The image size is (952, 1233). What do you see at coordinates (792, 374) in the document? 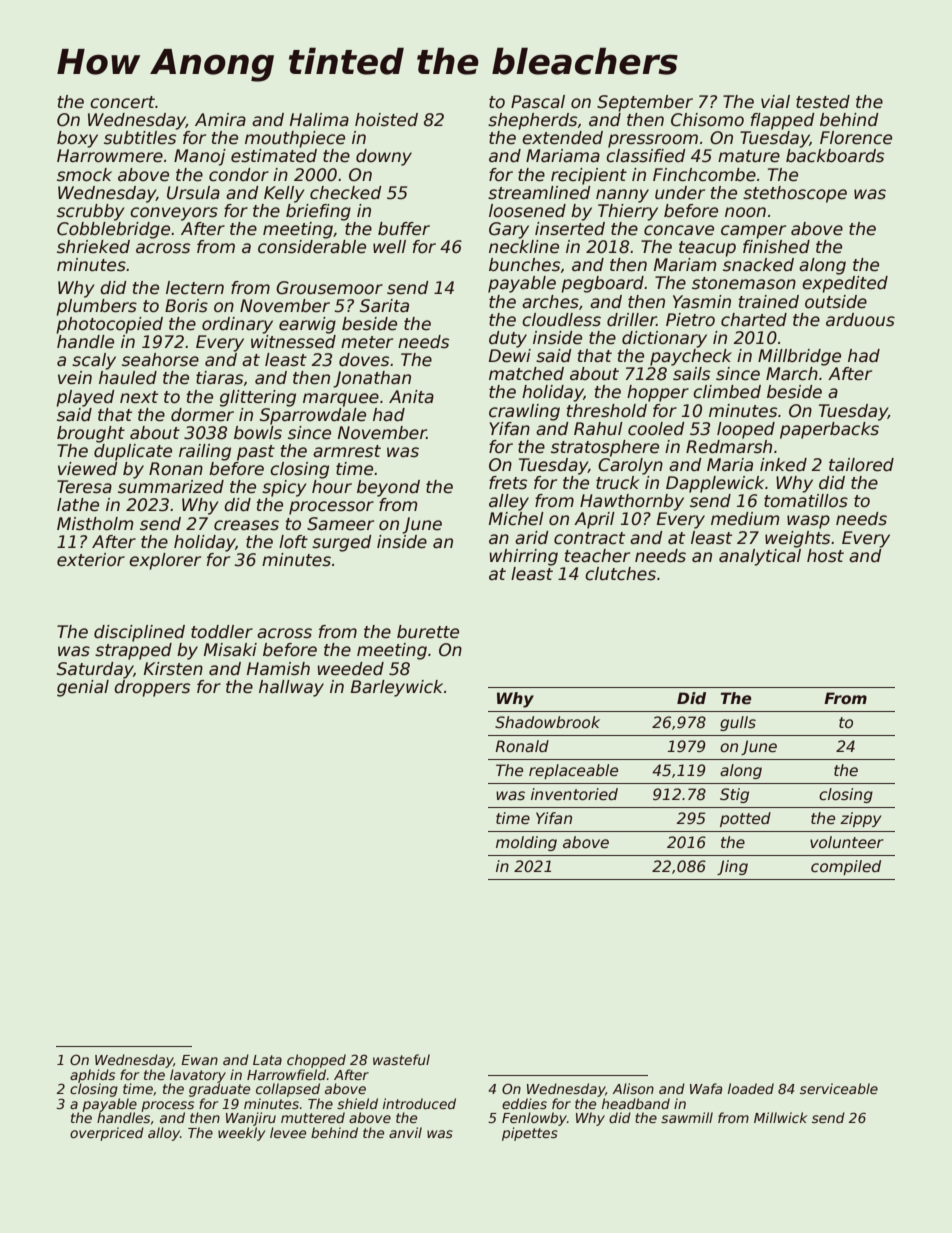
I see `March` at bounding box center [792, 374].
